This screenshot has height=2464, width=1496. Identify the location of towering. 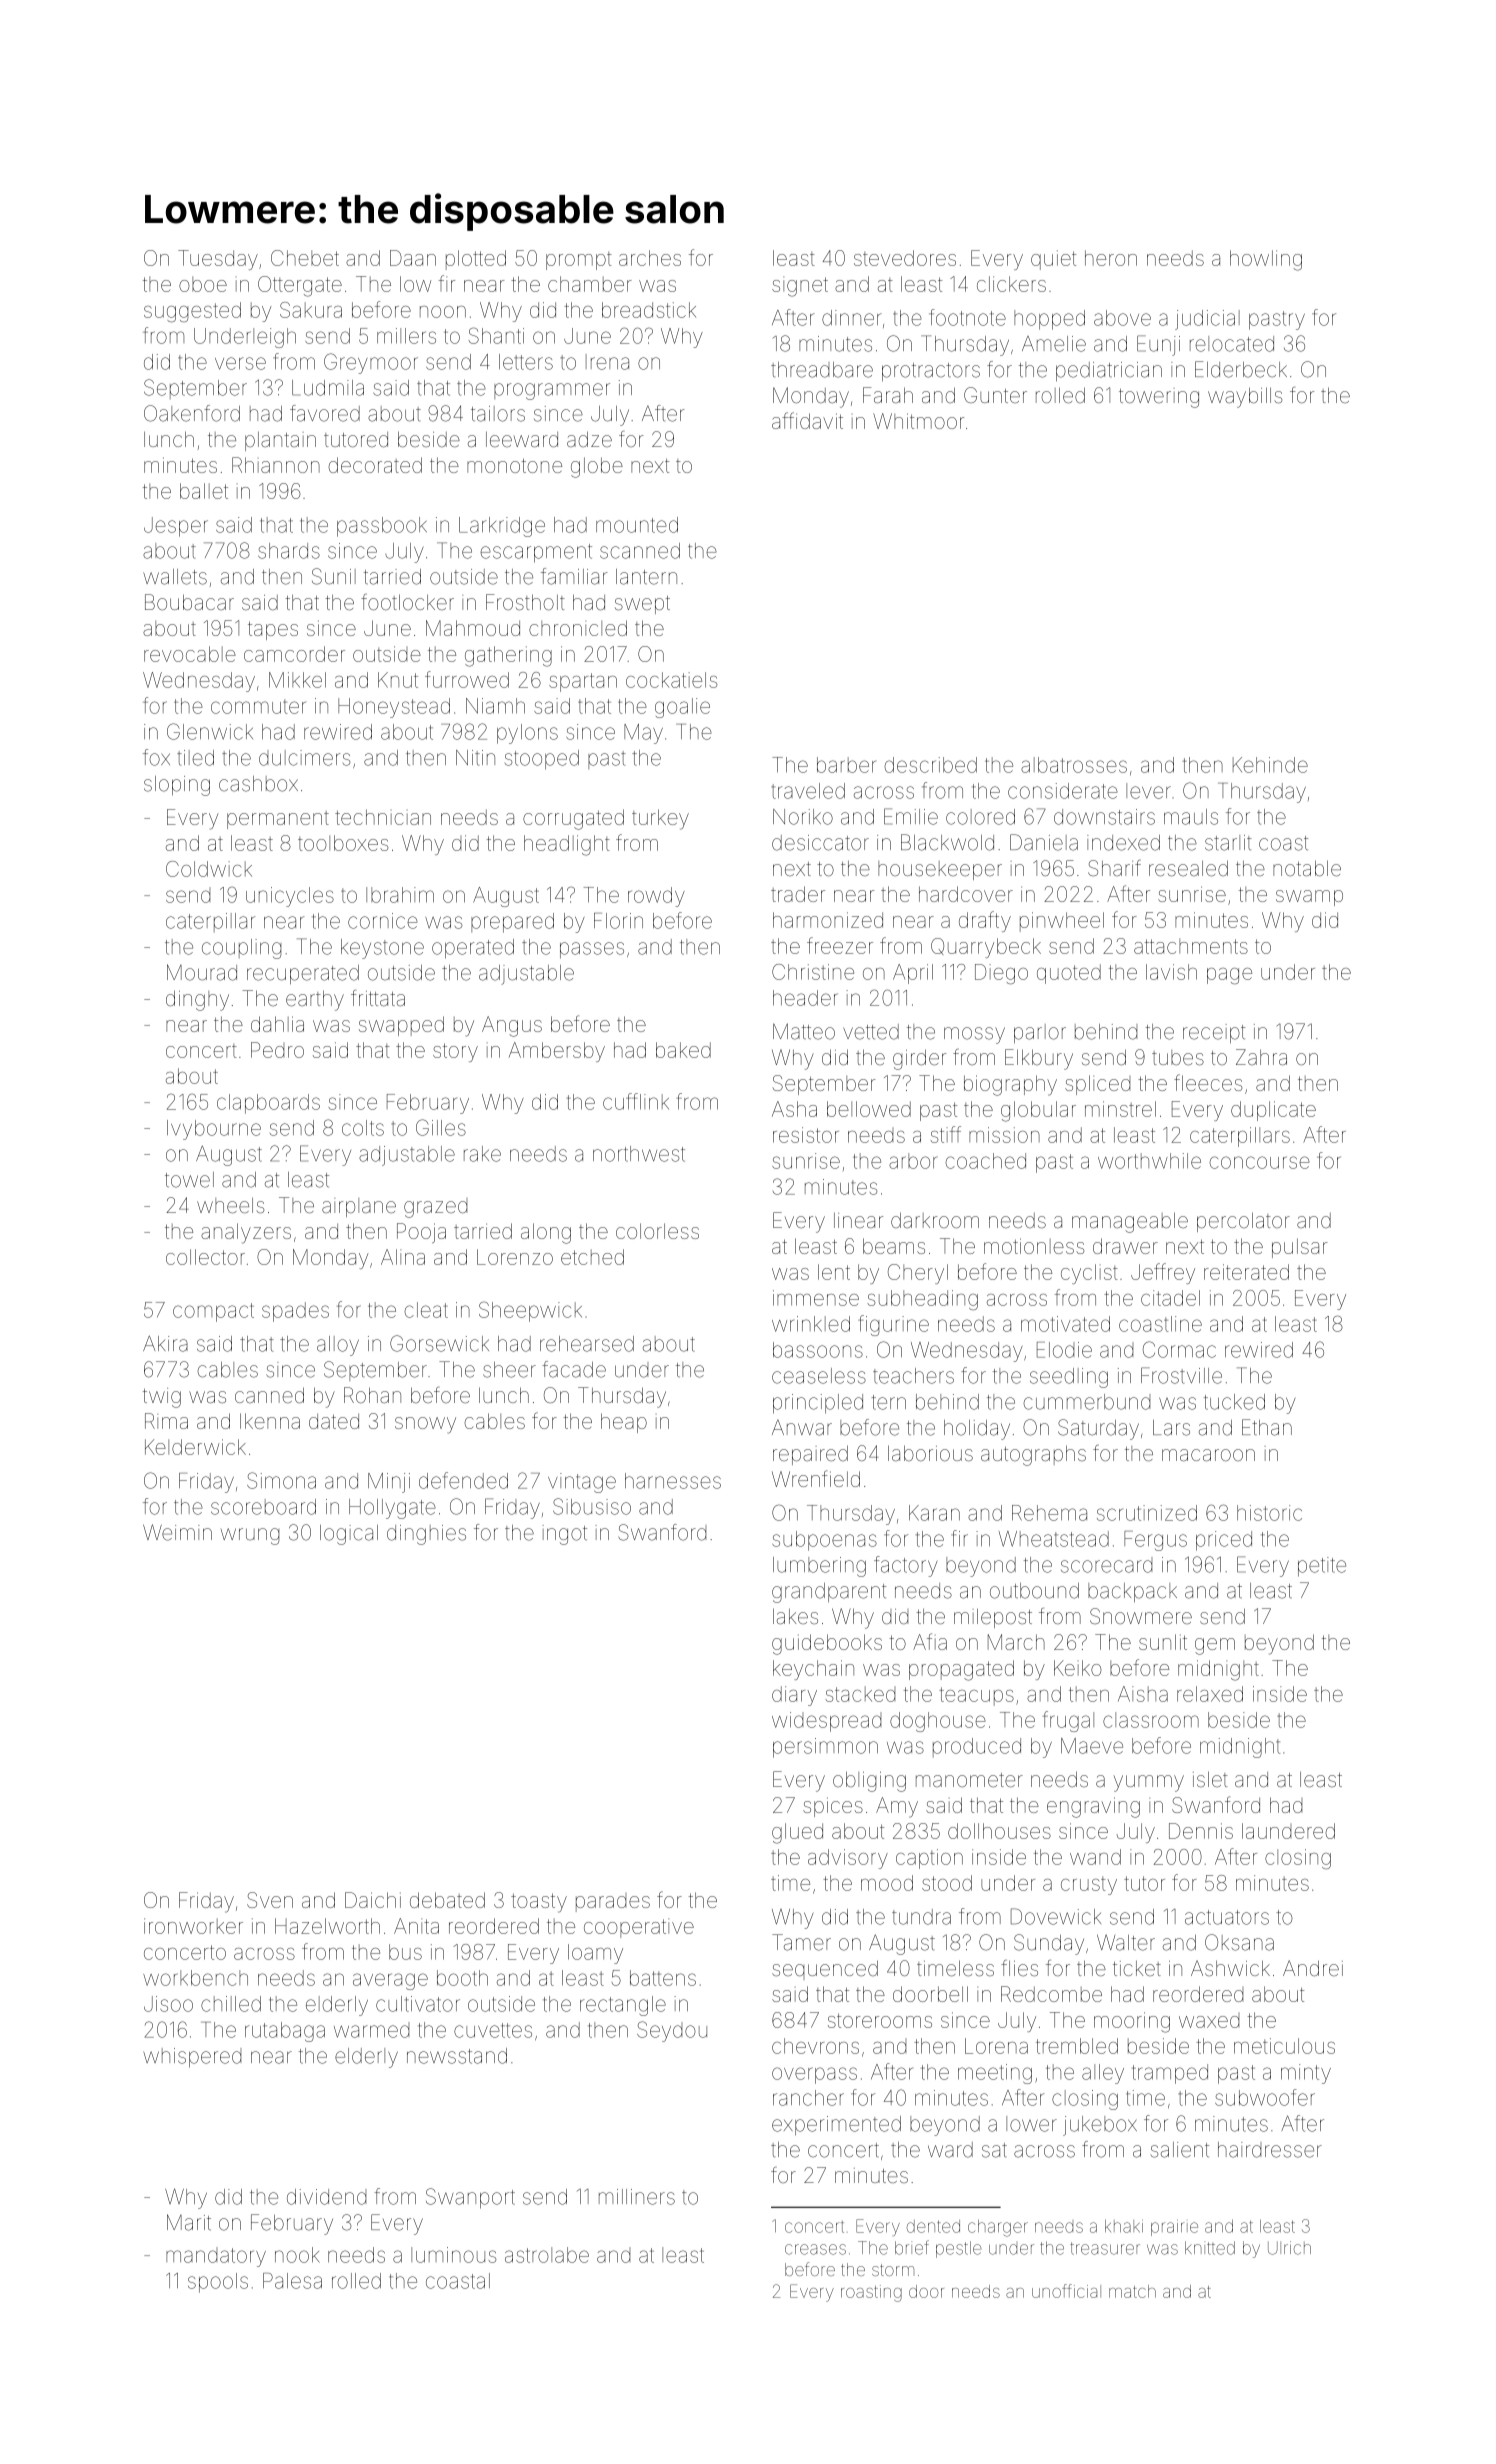
(1159, 398).
